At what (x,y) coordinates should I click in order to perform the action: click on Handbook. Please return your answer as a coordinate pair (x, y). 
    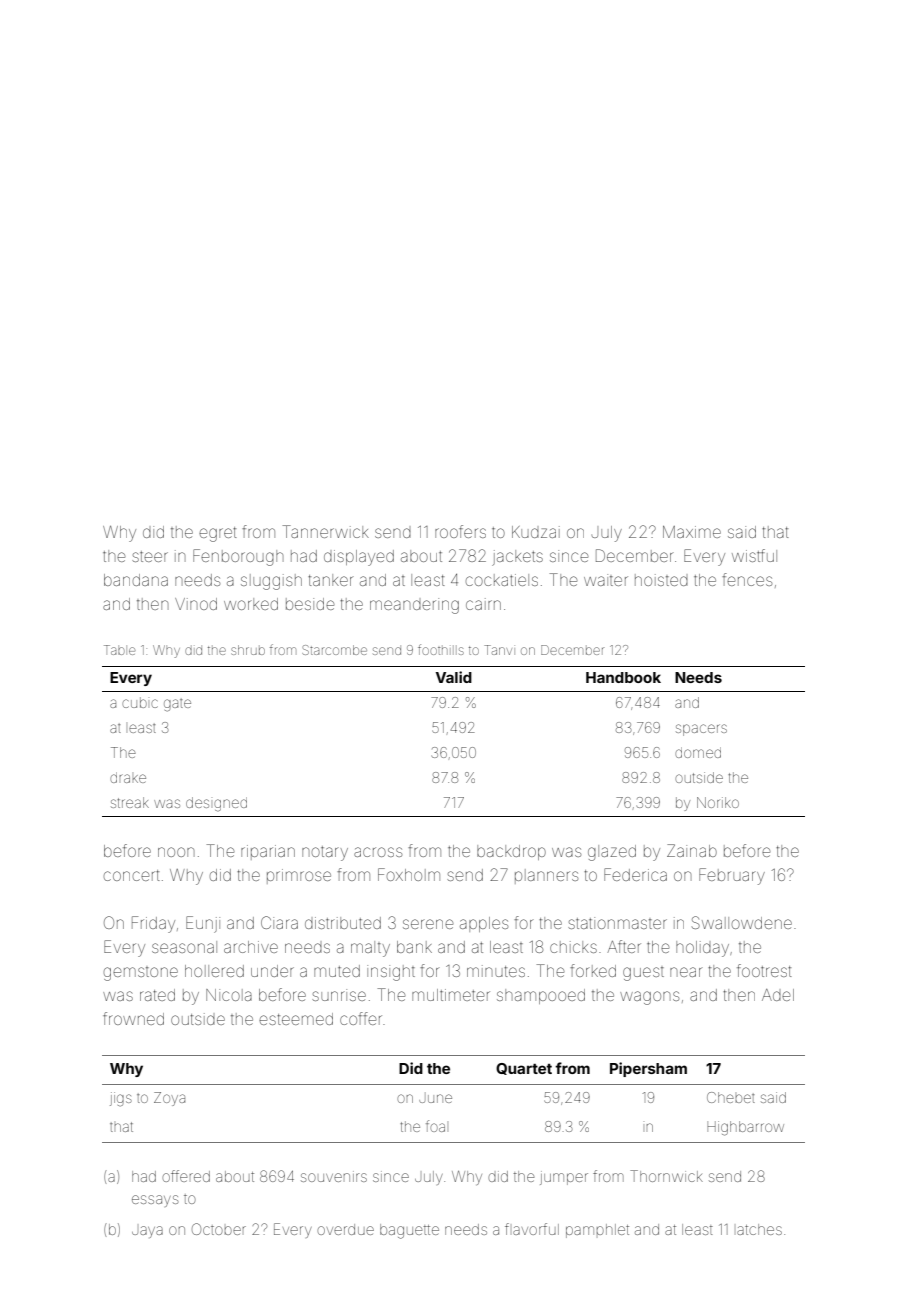
    Looking at the image, I should click on (623, 677).
